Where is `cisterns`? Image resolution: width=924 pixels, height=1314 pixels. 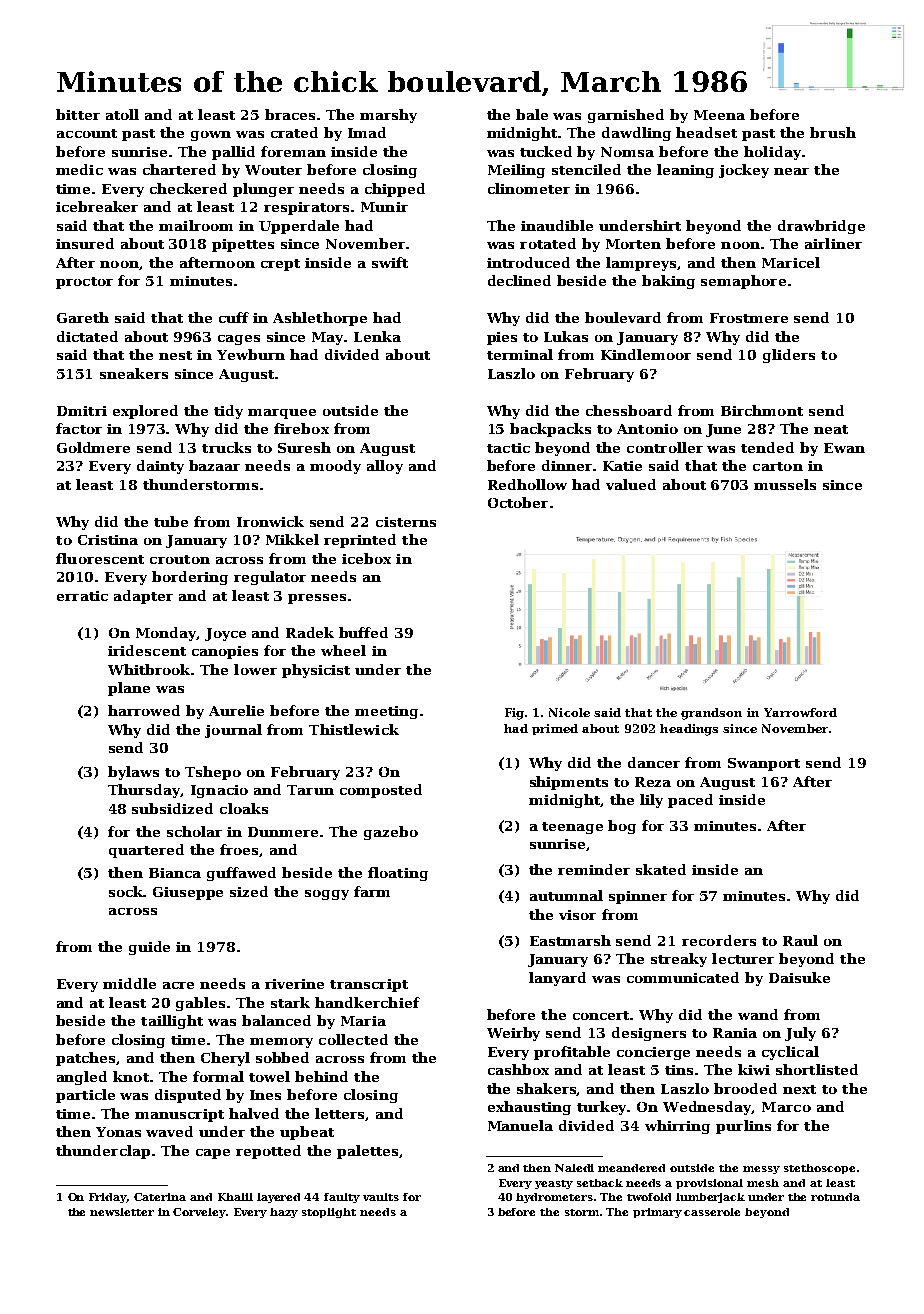
cisterns is located at coordinates (406, 522).
